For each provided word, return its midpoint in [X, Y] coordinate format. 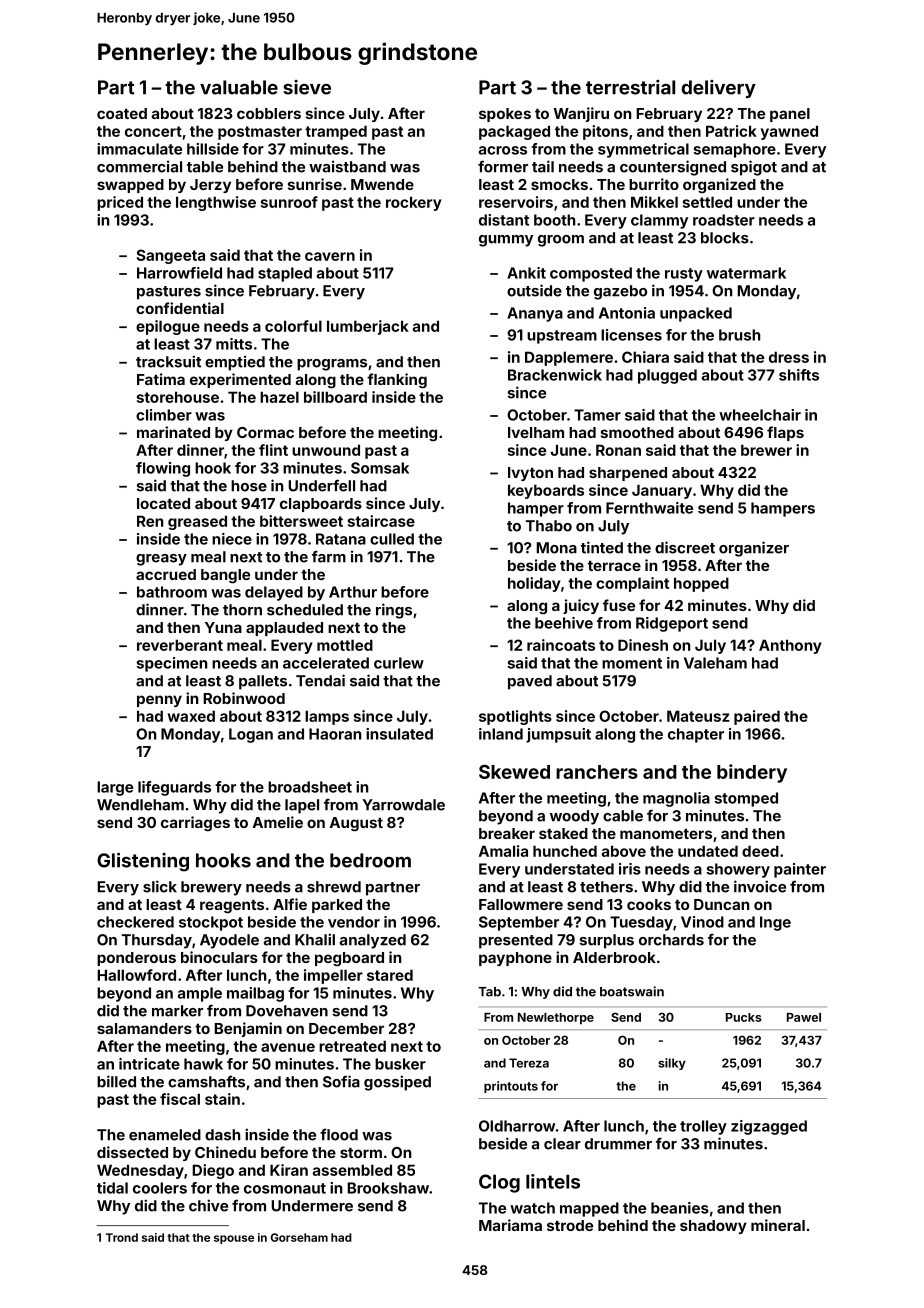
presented [516, 941]
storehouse [178, 397]
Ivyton [530, 474]
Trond [122, 1237]
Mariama [510, 1225]
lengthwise [216, 203]
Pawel [804, 1017]
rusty [684, 275]
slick [160, 886]
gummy [506, 241]
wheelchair [760, 415]
